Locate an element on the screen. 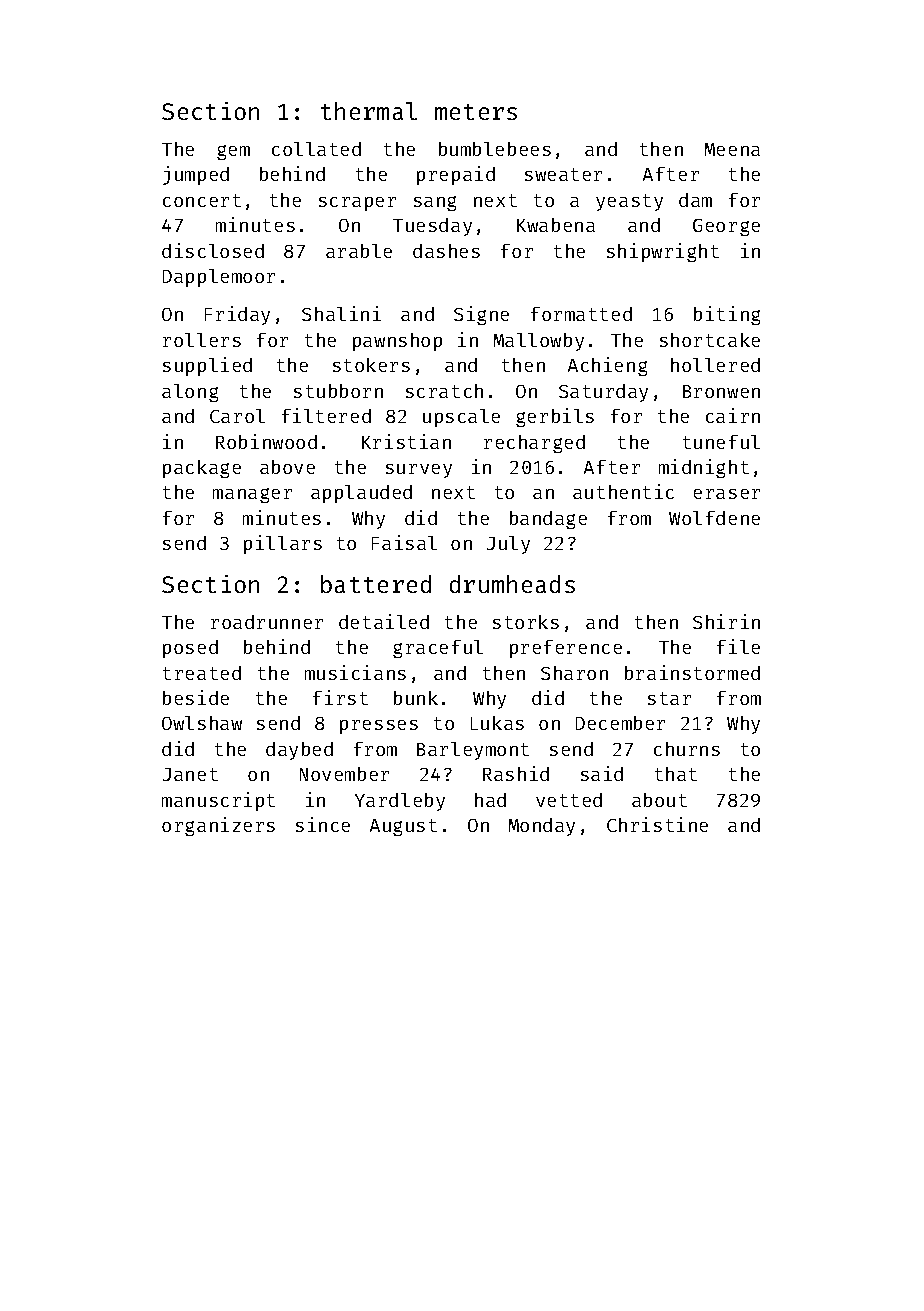  thermal is located at coordinates (369, 111).
